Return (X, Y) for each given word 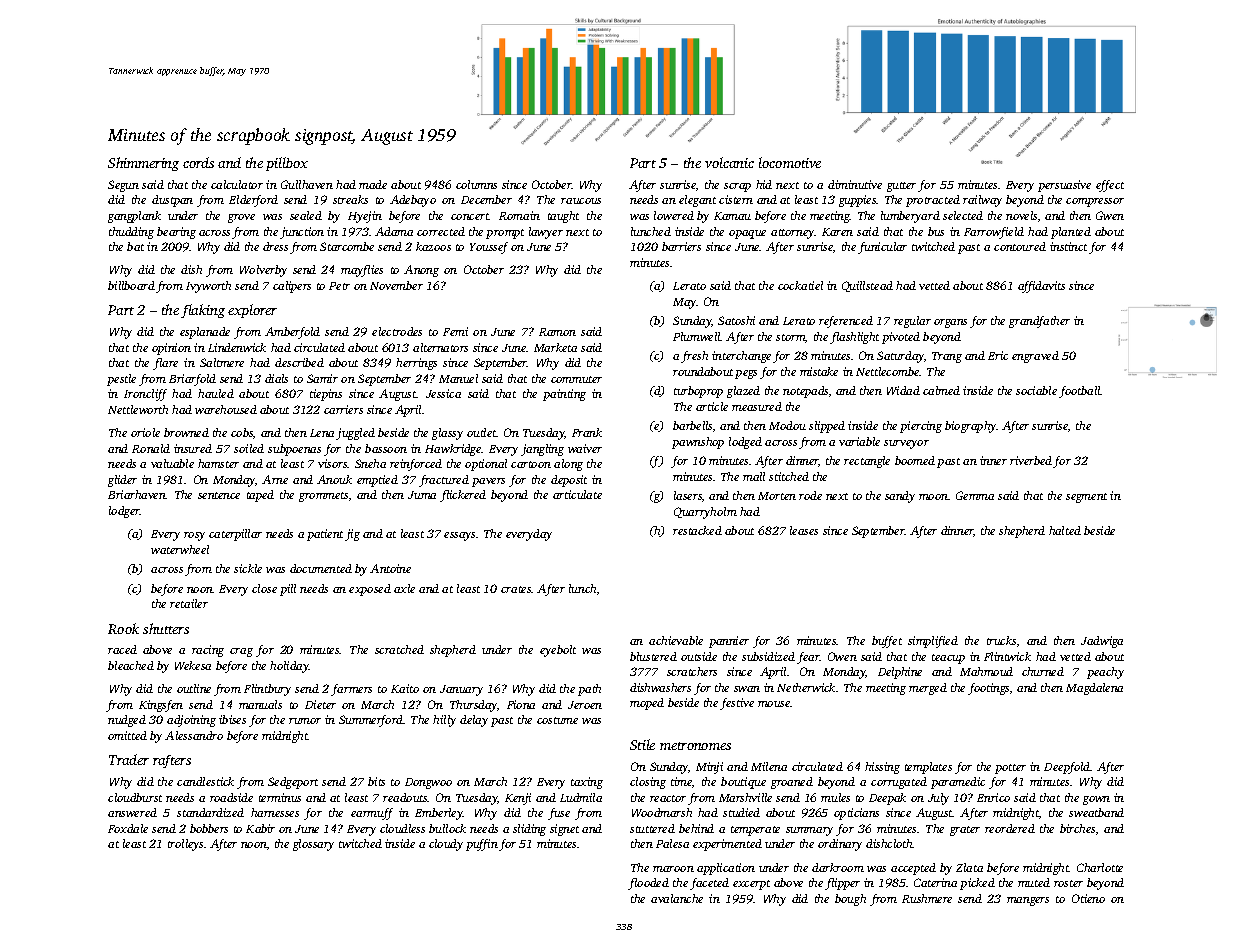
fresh (694, 357)
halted (1065, 530)
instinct (1068, 246)
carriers (343, 409)
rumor (305, 721)
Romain (519, 215)
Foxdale (128, 828)
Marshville (745, 797)
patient (325, 535)
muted (1034, 882)
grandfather (1039, 322)
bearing (176, 233)
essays (460, 536)
